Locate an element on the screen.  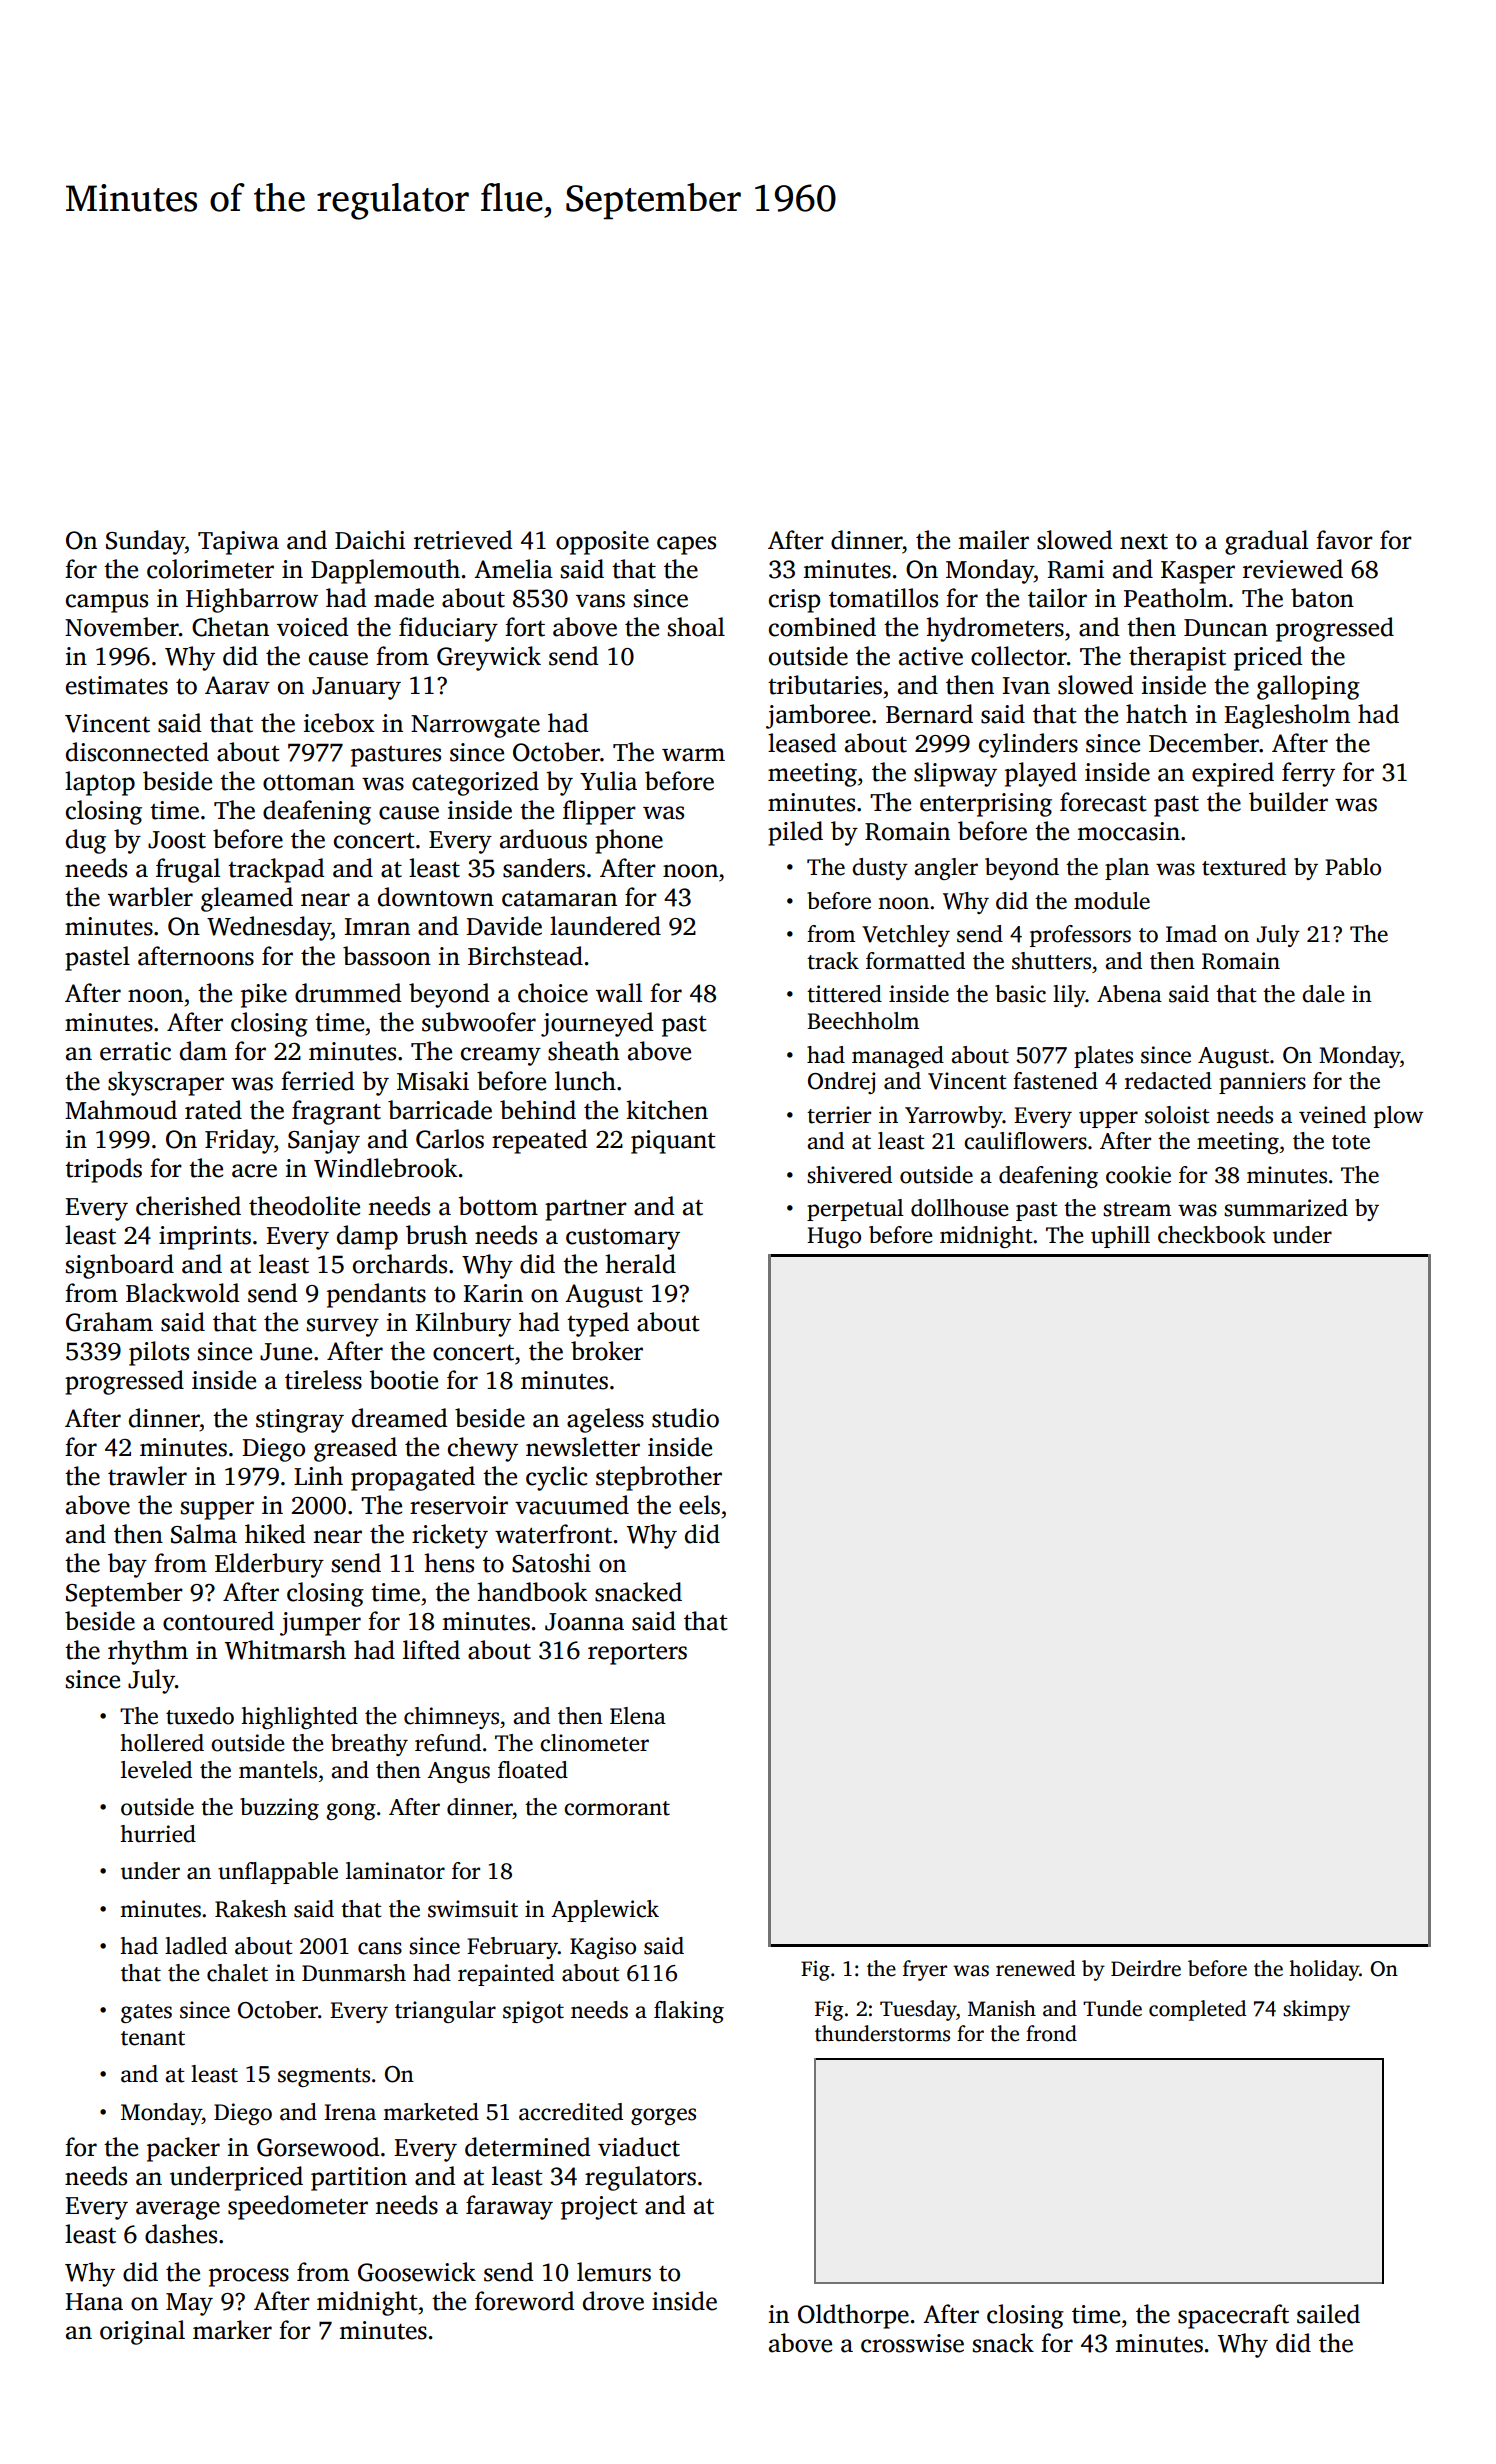
trawler is located at coordinates (147, 1476).
